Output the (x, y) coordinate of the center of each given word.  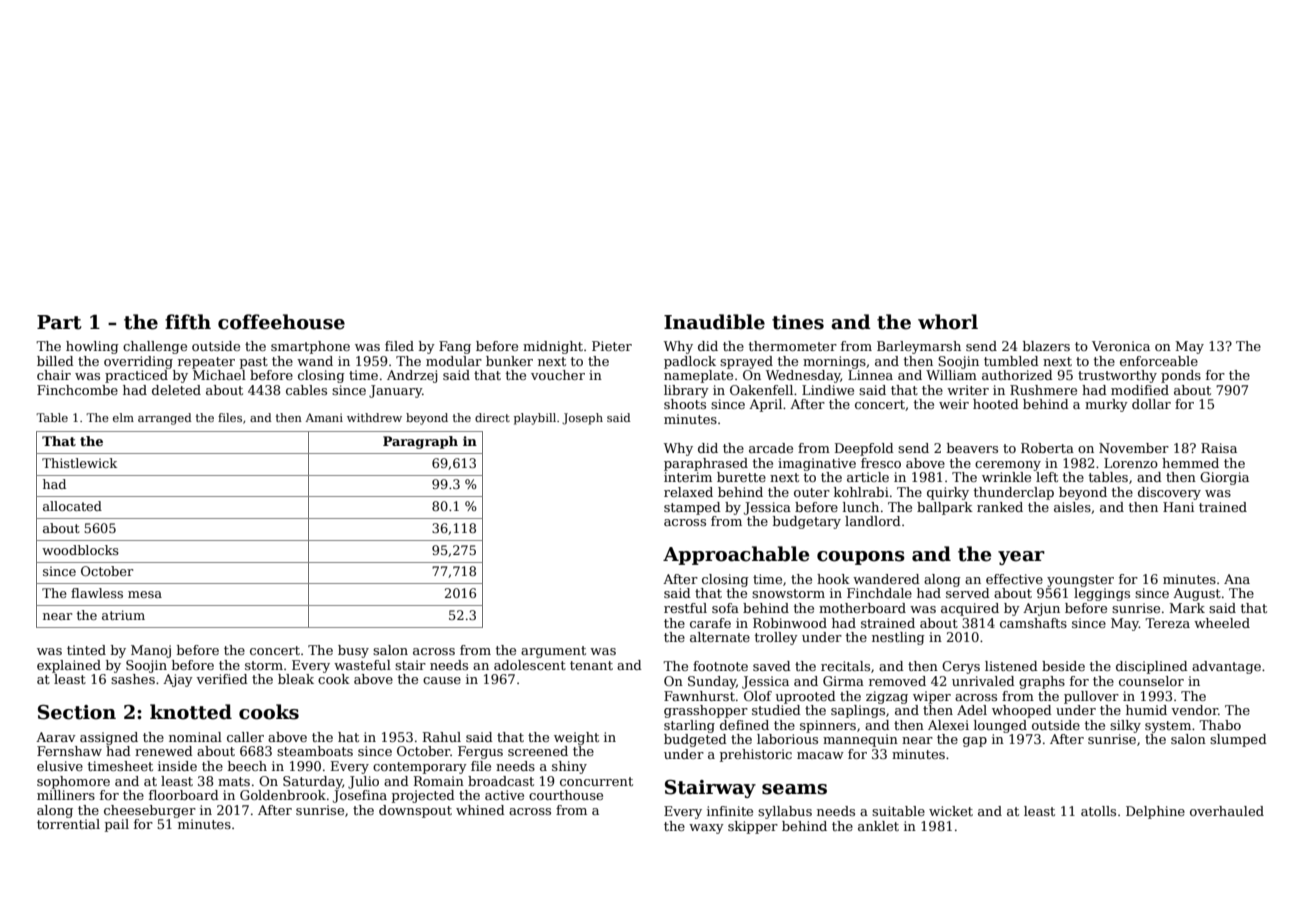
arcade (771, 448)
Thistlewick (79, 463)
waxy (706, 829)
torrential (68, 824)
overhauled (1227, 811)
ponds (1181, 376)
